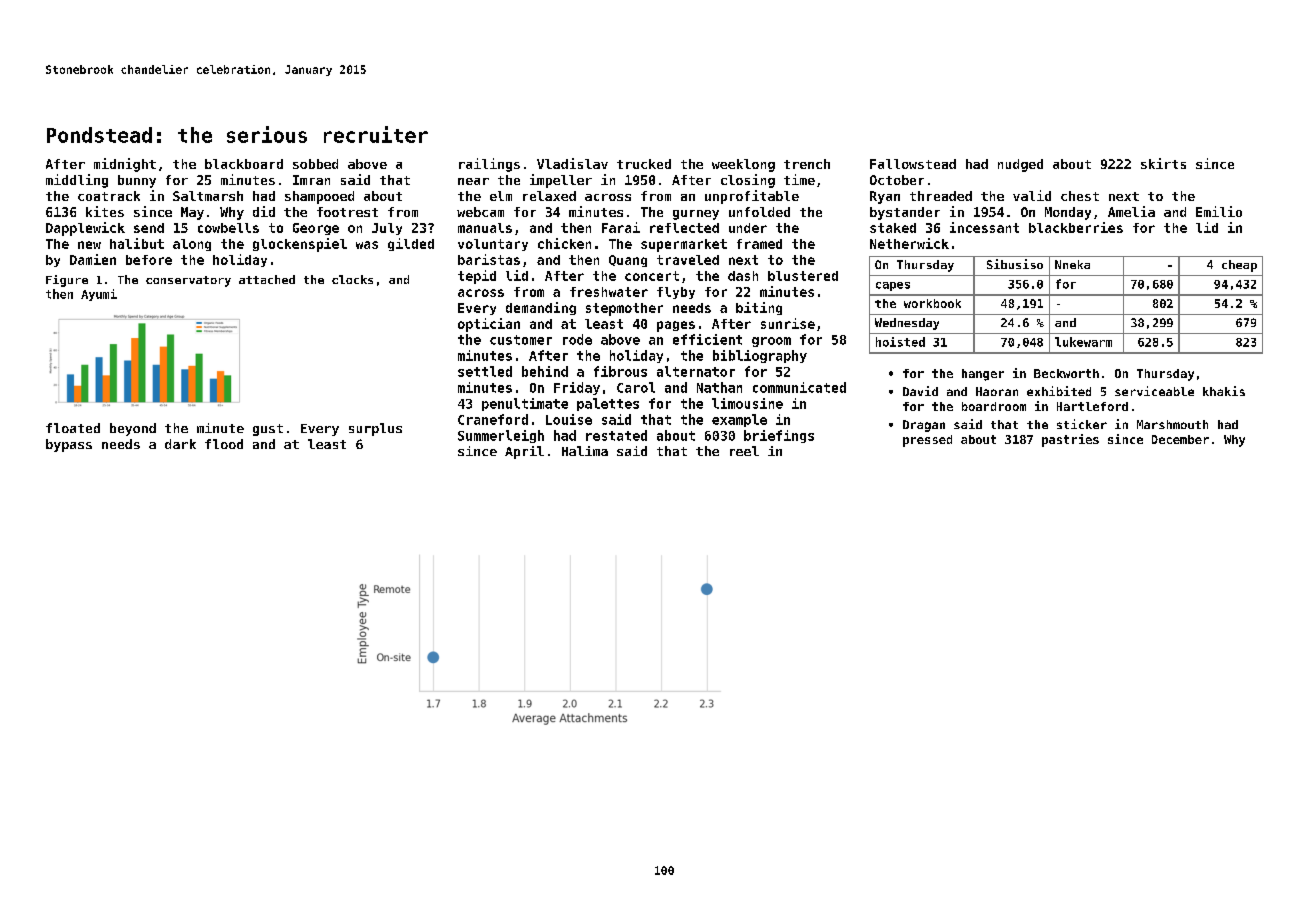 This screenshot has width=1308, height=924. What do you see at coordinates (1083, 342) in the screenshot?
I see `lukewarm` at bounding box center [1083, 342].
